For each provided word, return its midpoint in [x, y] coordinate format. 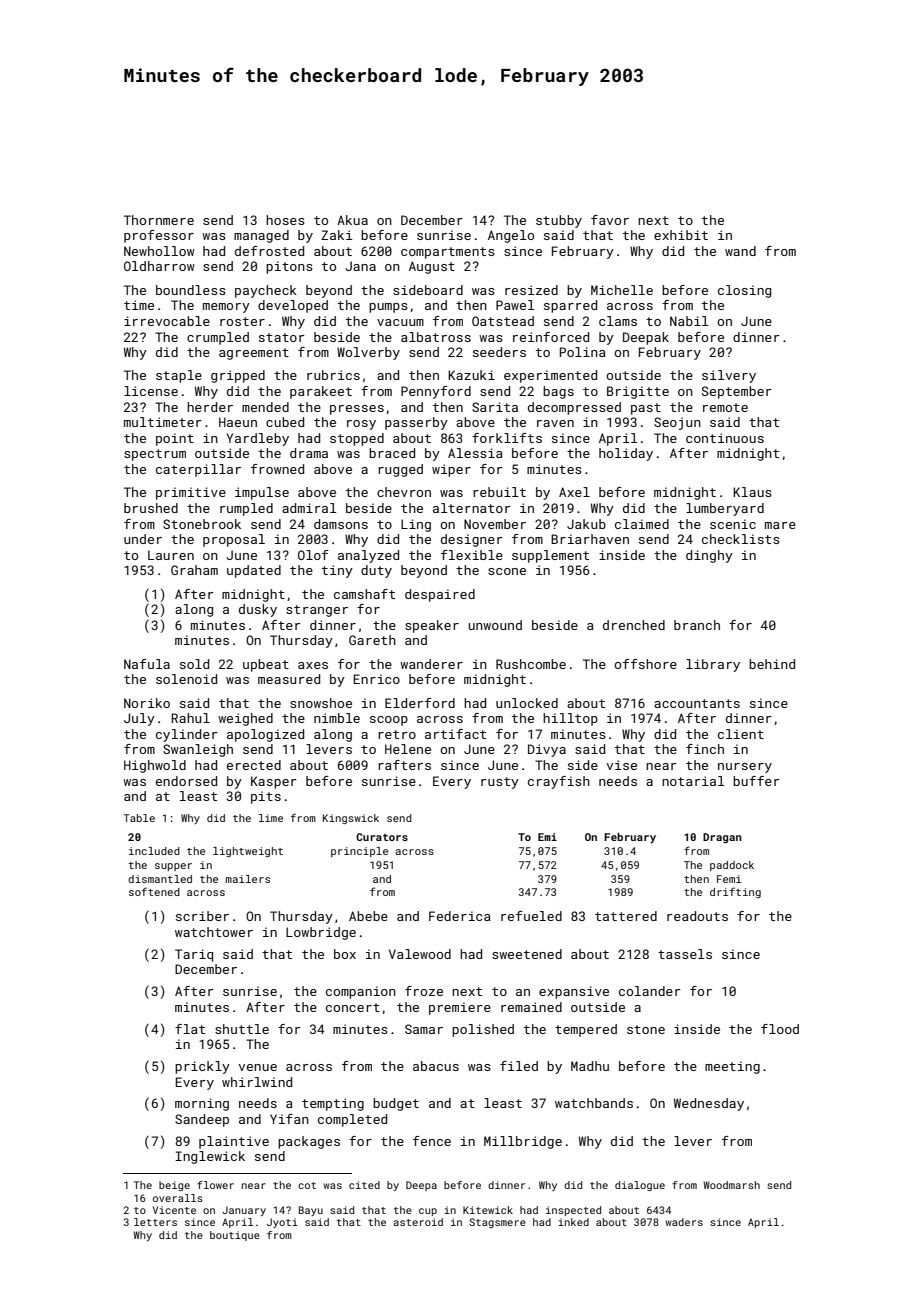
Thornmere [159, 220]
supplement [550, 556]
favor [610, 220]
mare [780, 525]
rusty [500, 783]
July [139, 719]
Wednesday [709, 1104]
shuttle [242, 1029]
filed [519, 1066]
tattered [626, 916]
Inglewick [210, 1157]
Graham [194, 570]
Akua [352, 220]
